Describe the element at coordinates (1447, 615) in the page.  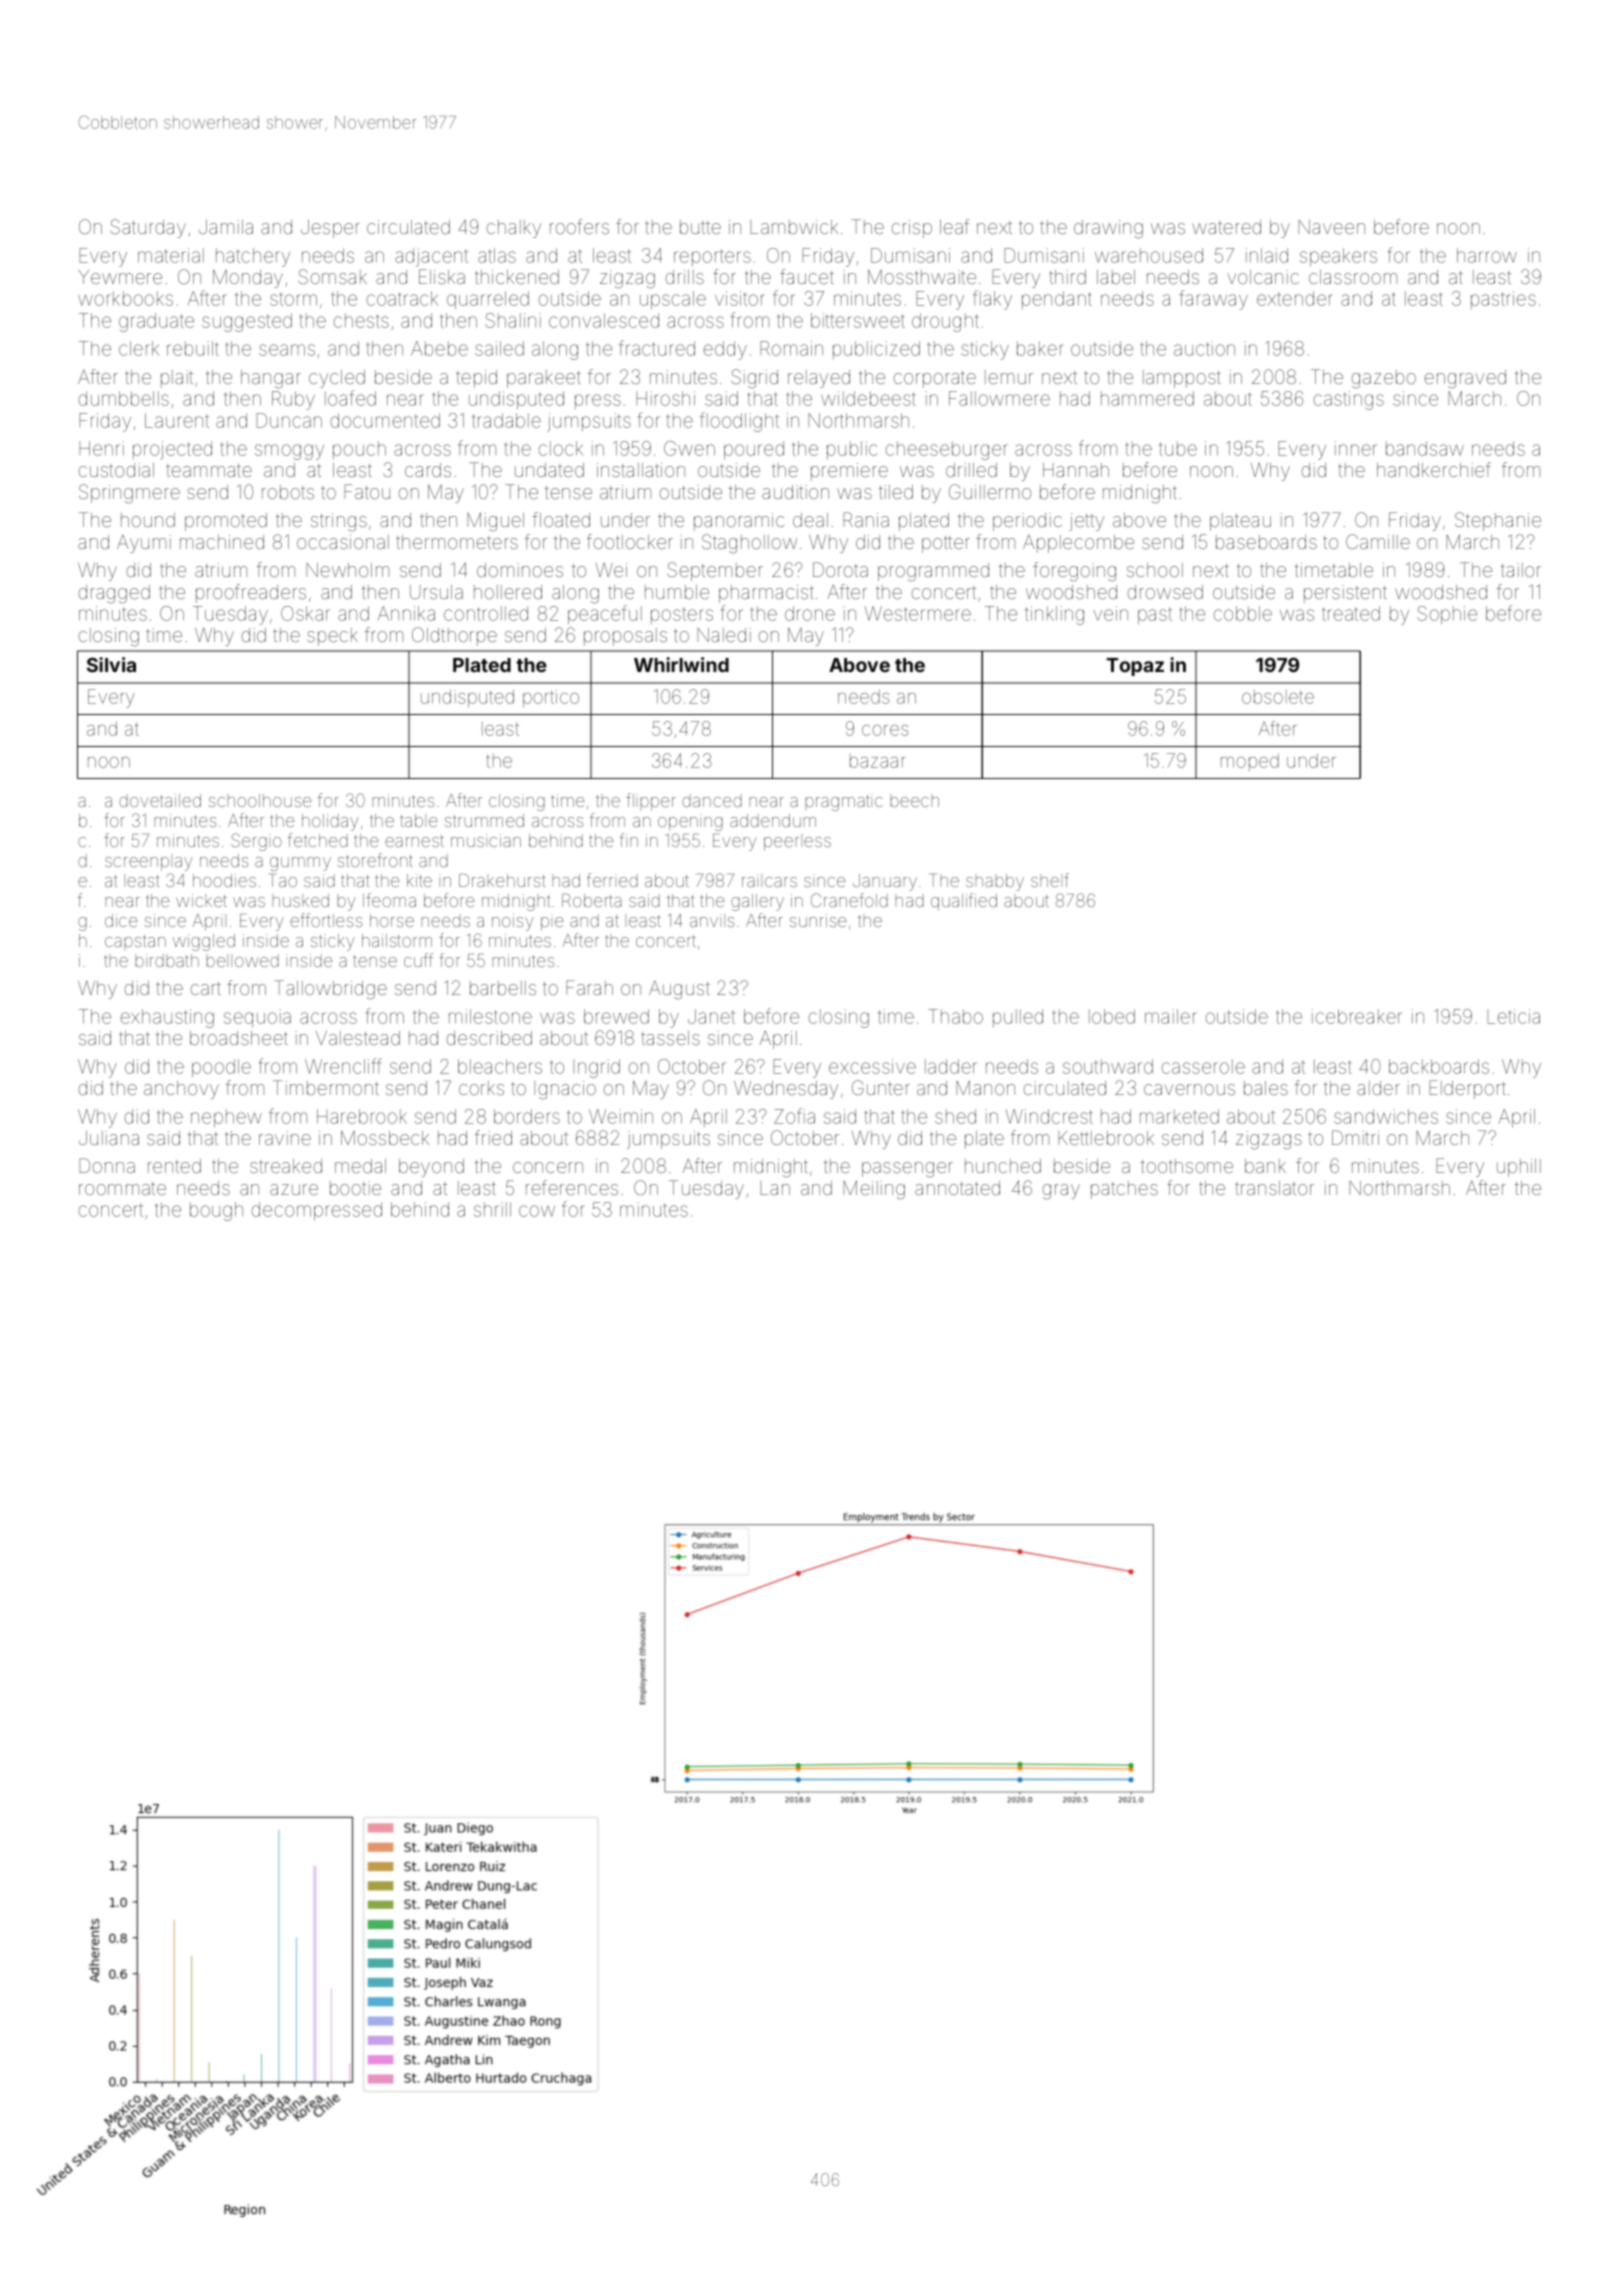
I see `Sophie` at that location.
